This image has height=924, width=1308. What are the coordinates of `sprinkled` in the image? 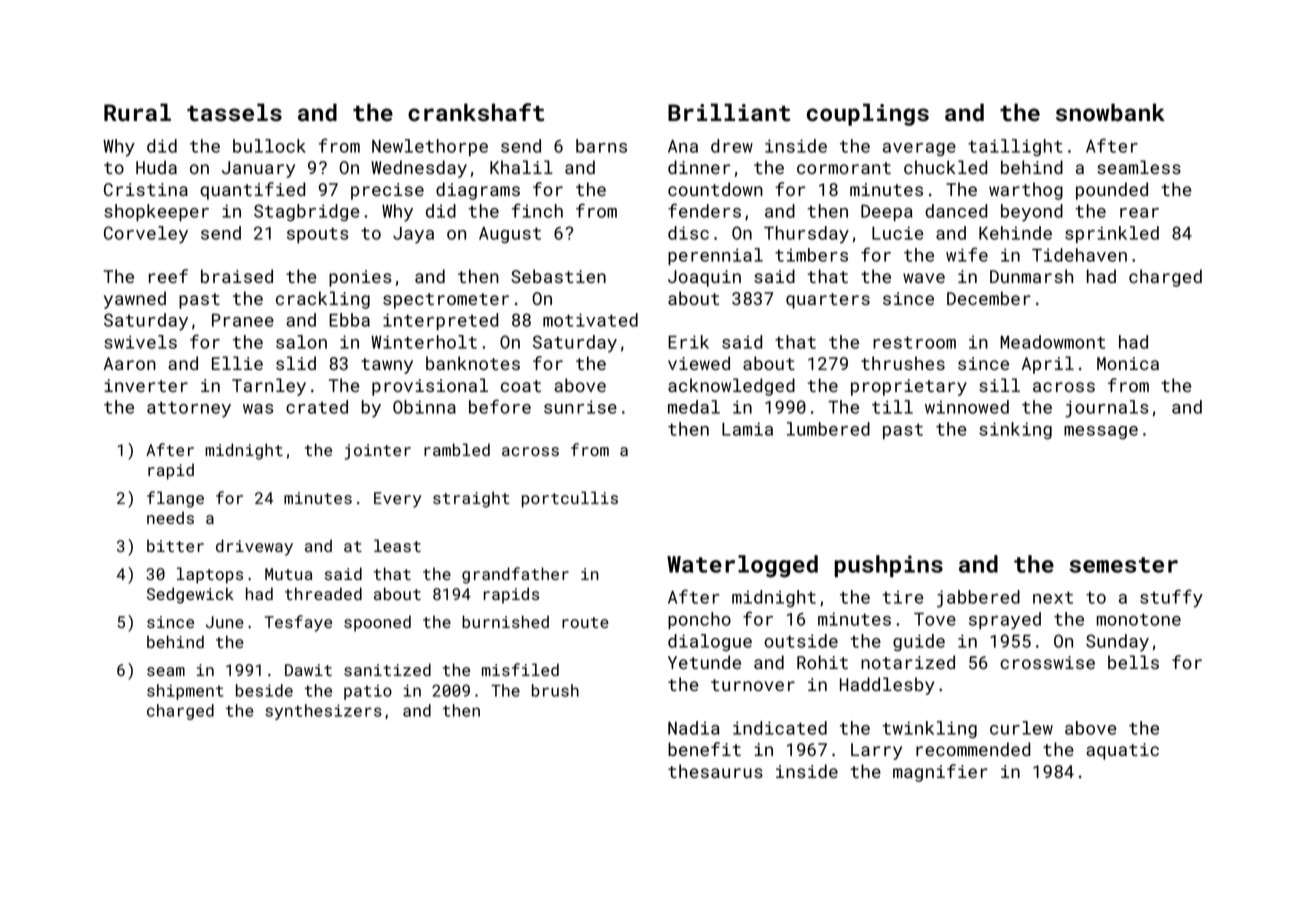 It's located at (1112, 234).
